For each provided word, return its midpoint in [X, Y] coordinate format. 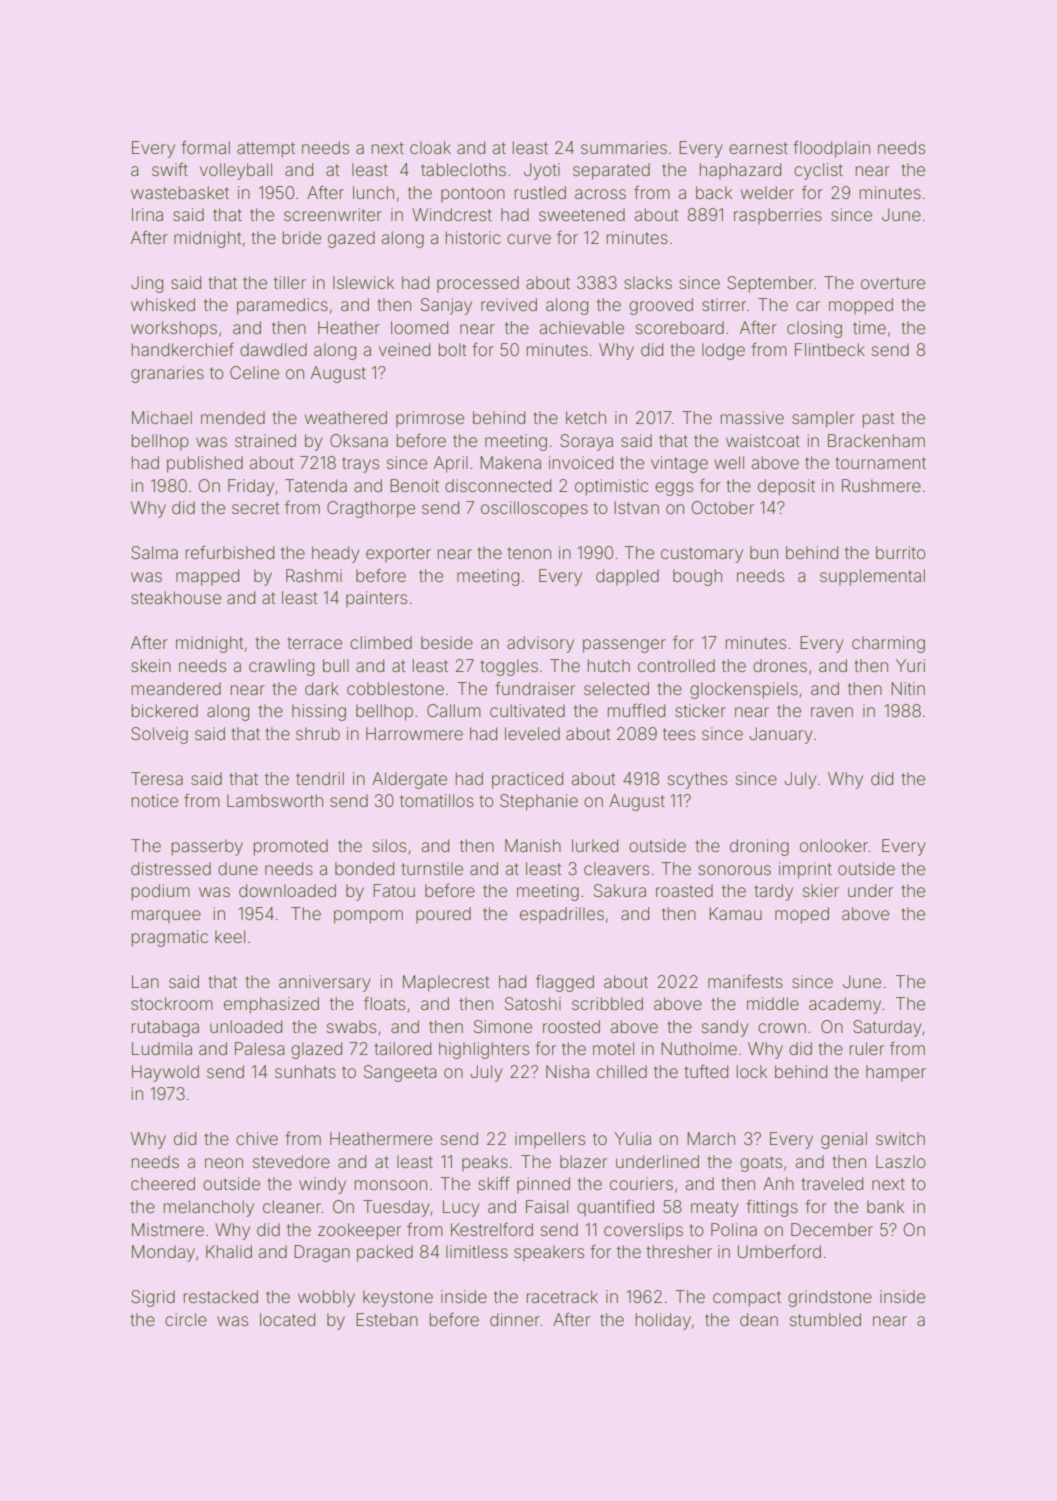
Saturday [887, 1028]
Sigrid [153, 1298]
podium [161, 892]
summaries [624, 147]
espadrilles [562, 915]
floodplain [831, 149]
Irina [147, 214]
